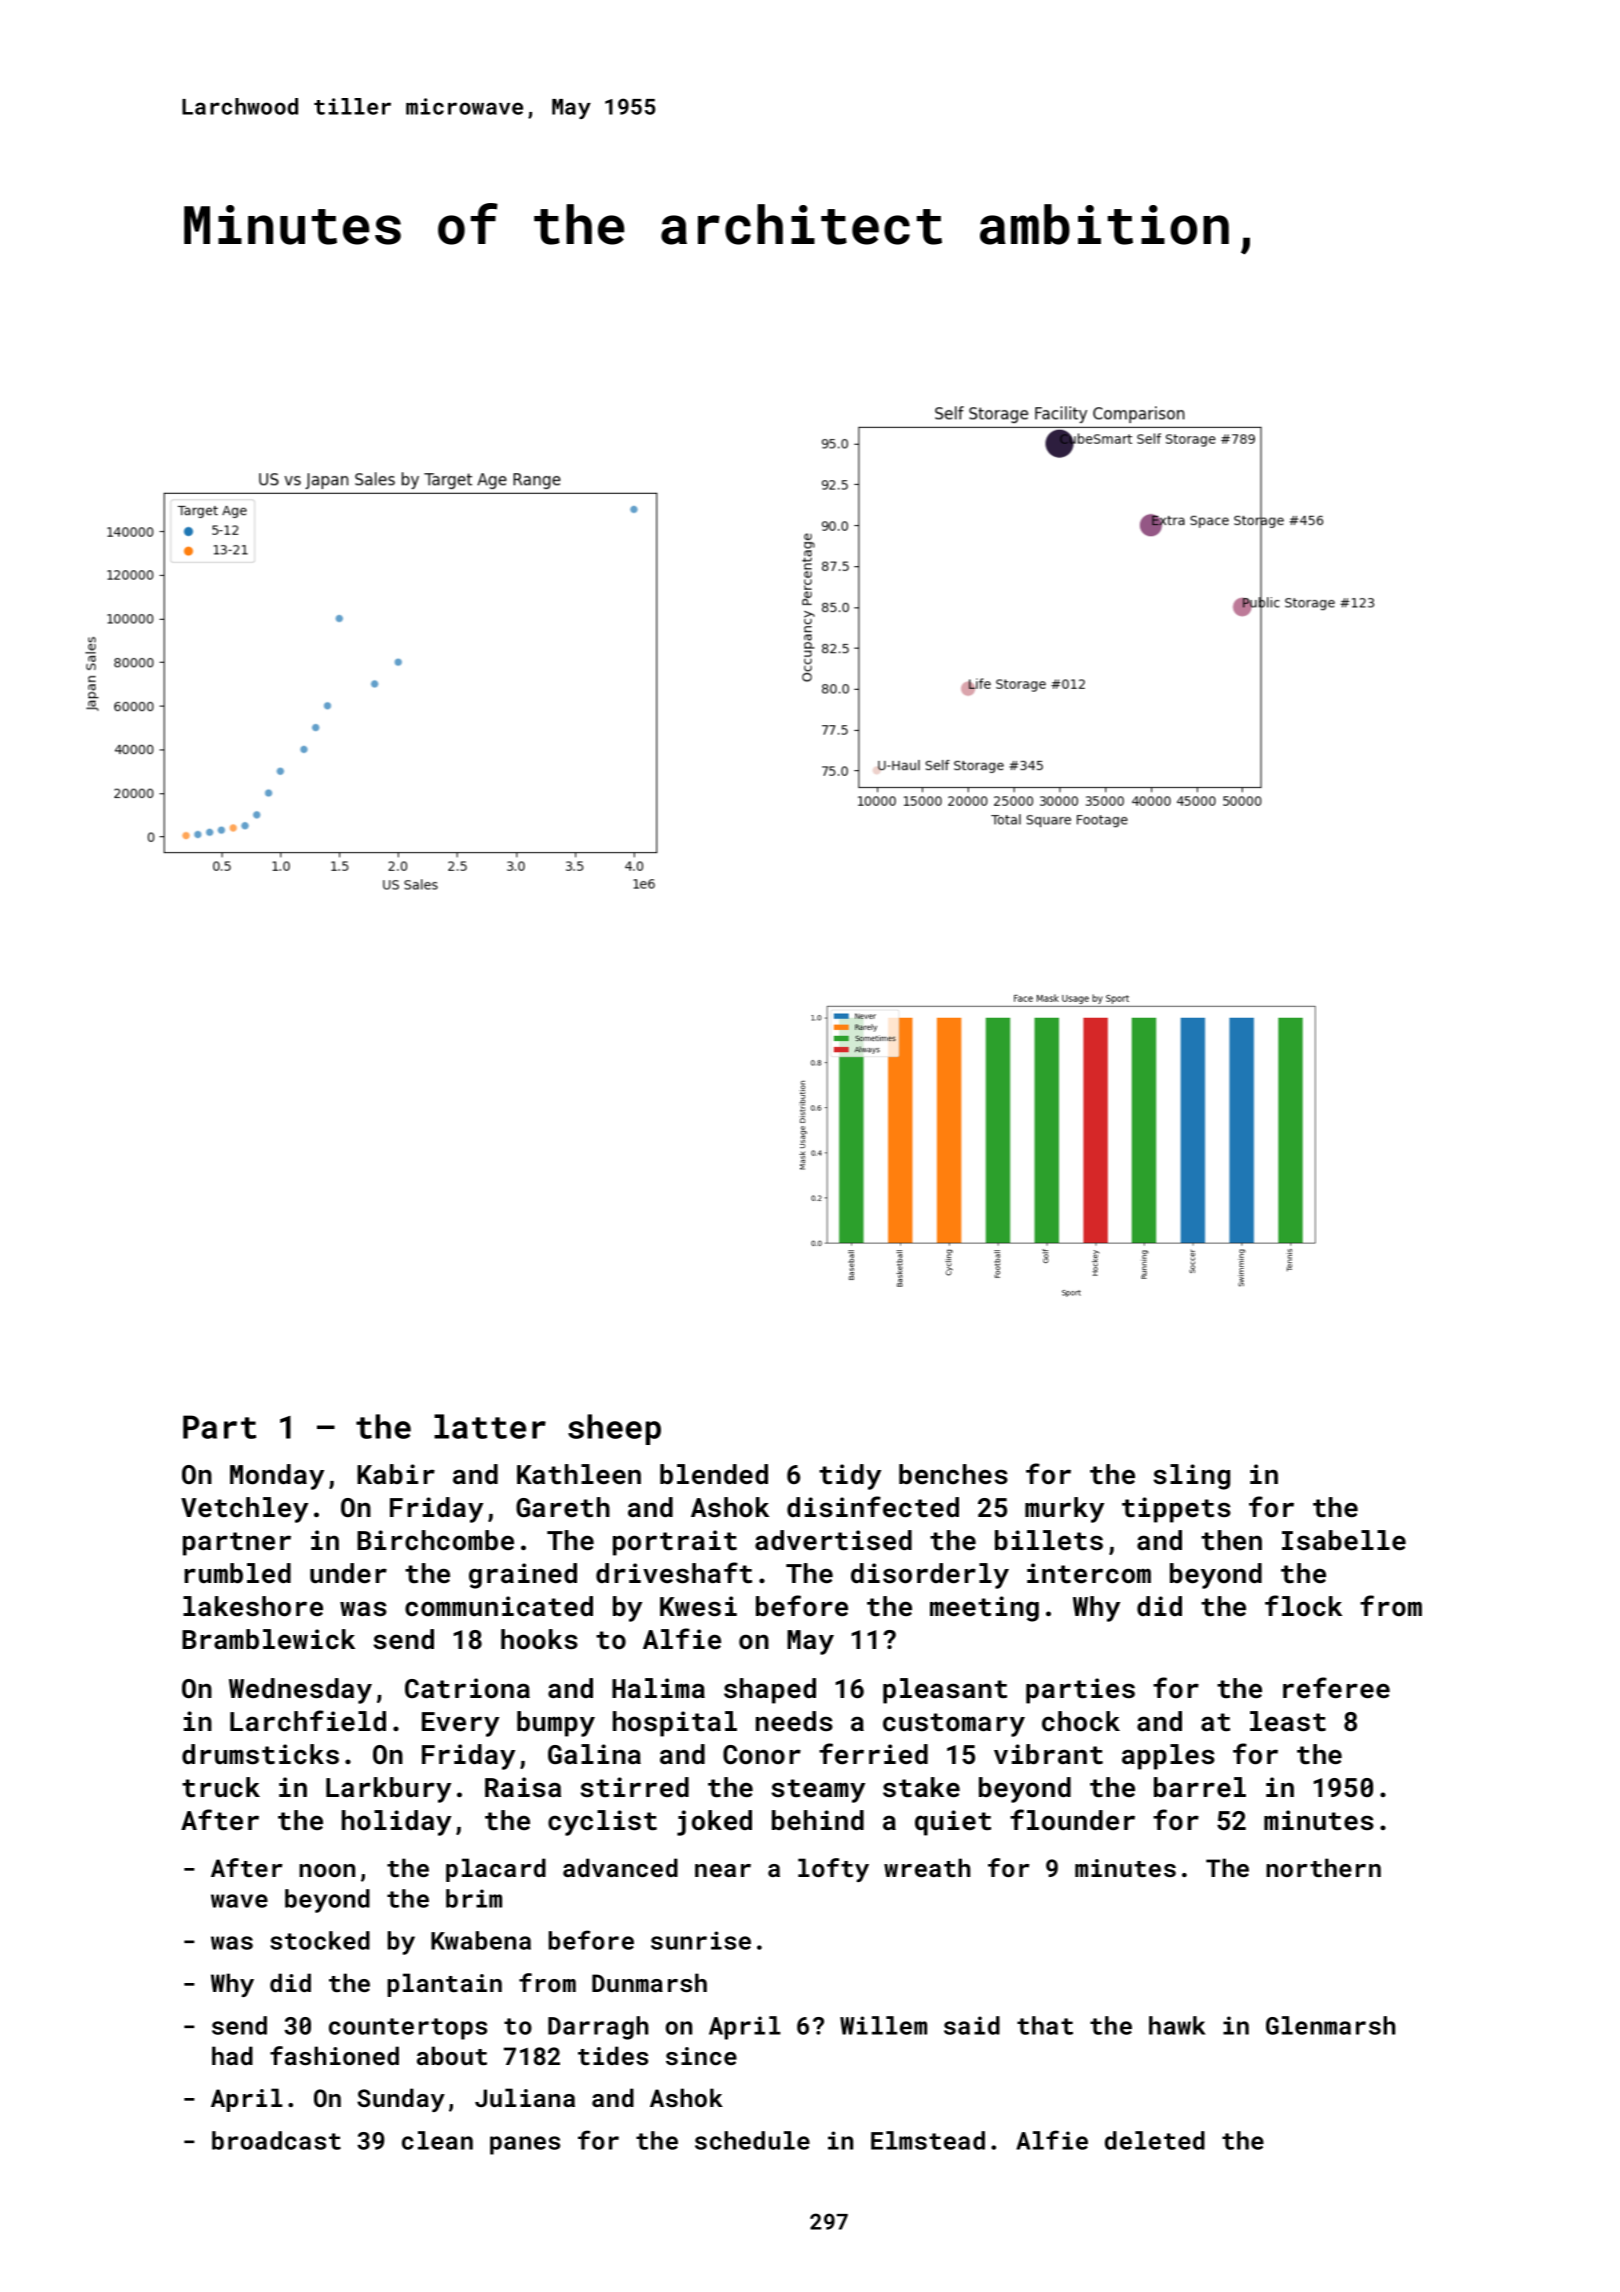 The width and height of the screenshot is (1620, 2292). I want to click on steamy, so click(818, 1791).
